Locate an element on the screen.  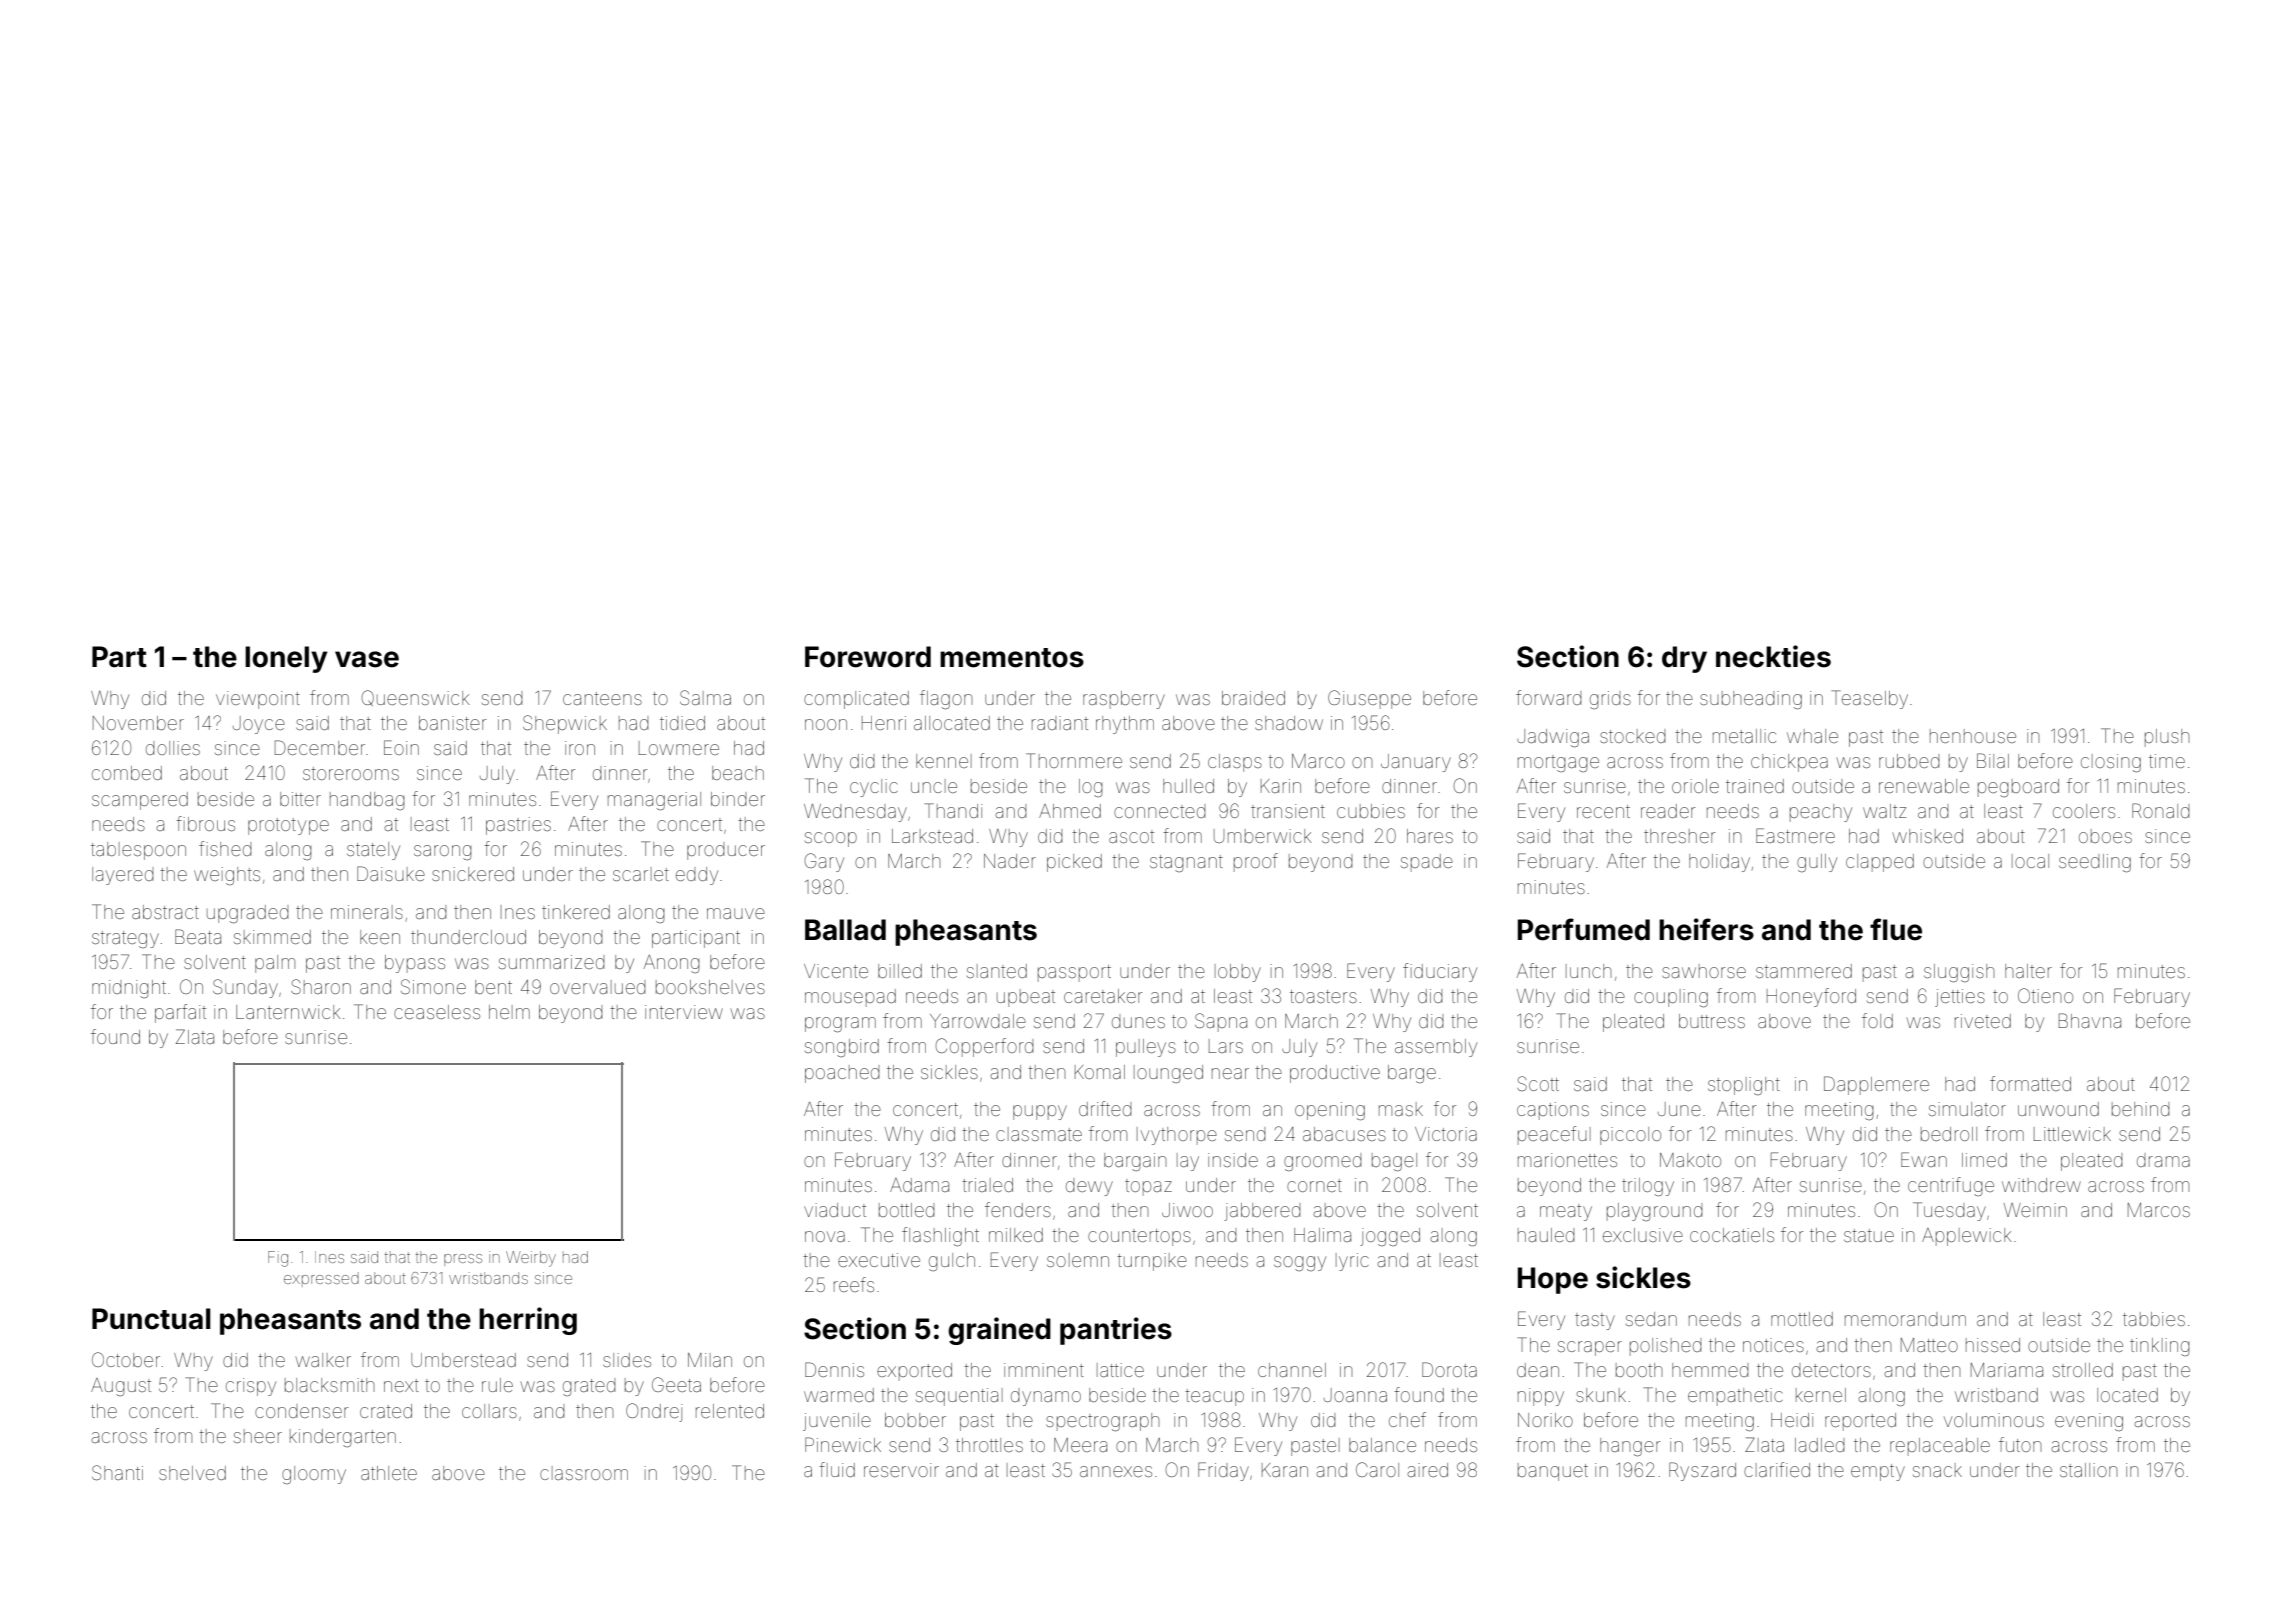
Jadwiga is located at coordinates (1553, 738).
